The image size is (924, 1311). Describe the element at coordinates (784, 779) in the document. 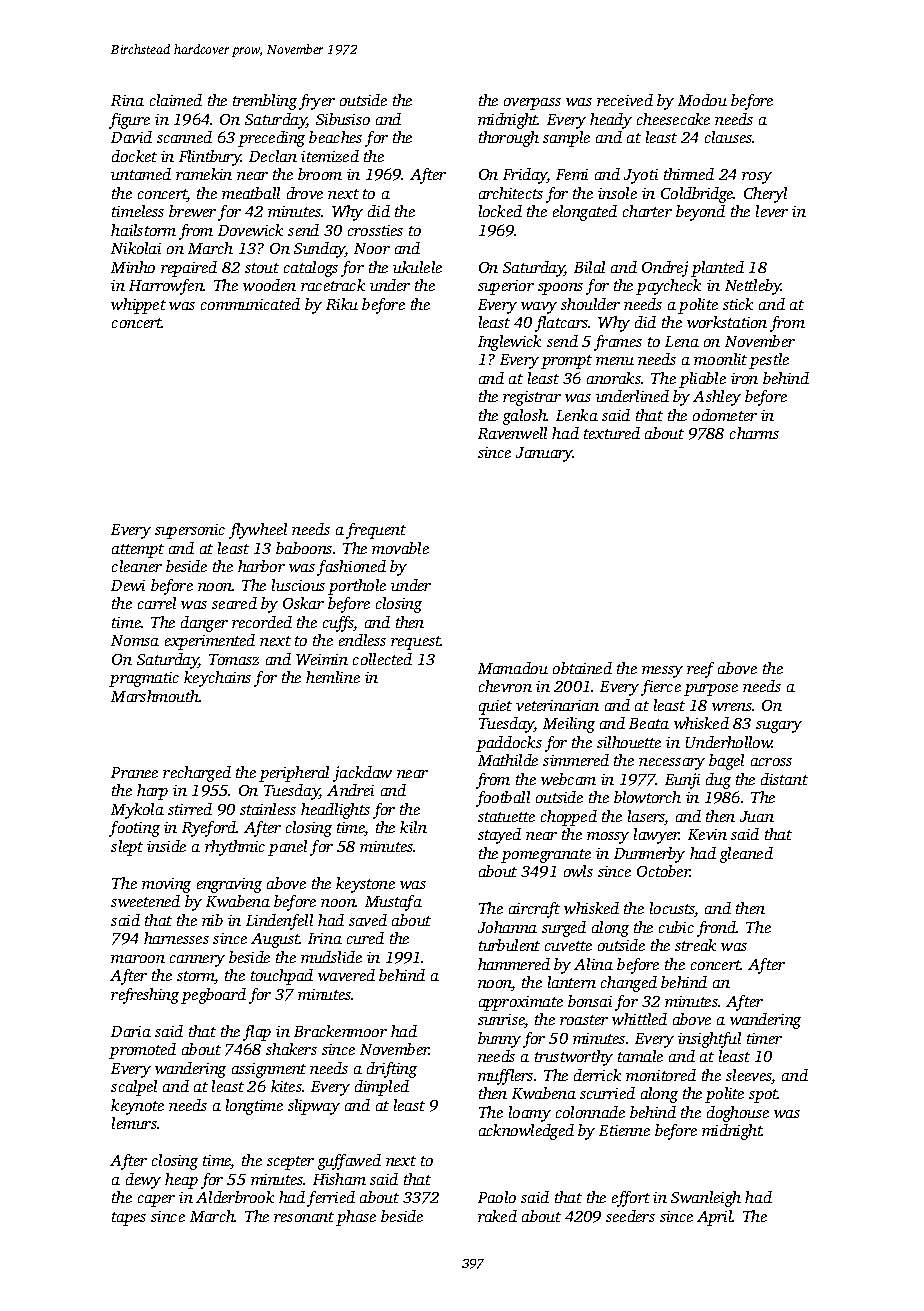

I see `distant` at that location.
